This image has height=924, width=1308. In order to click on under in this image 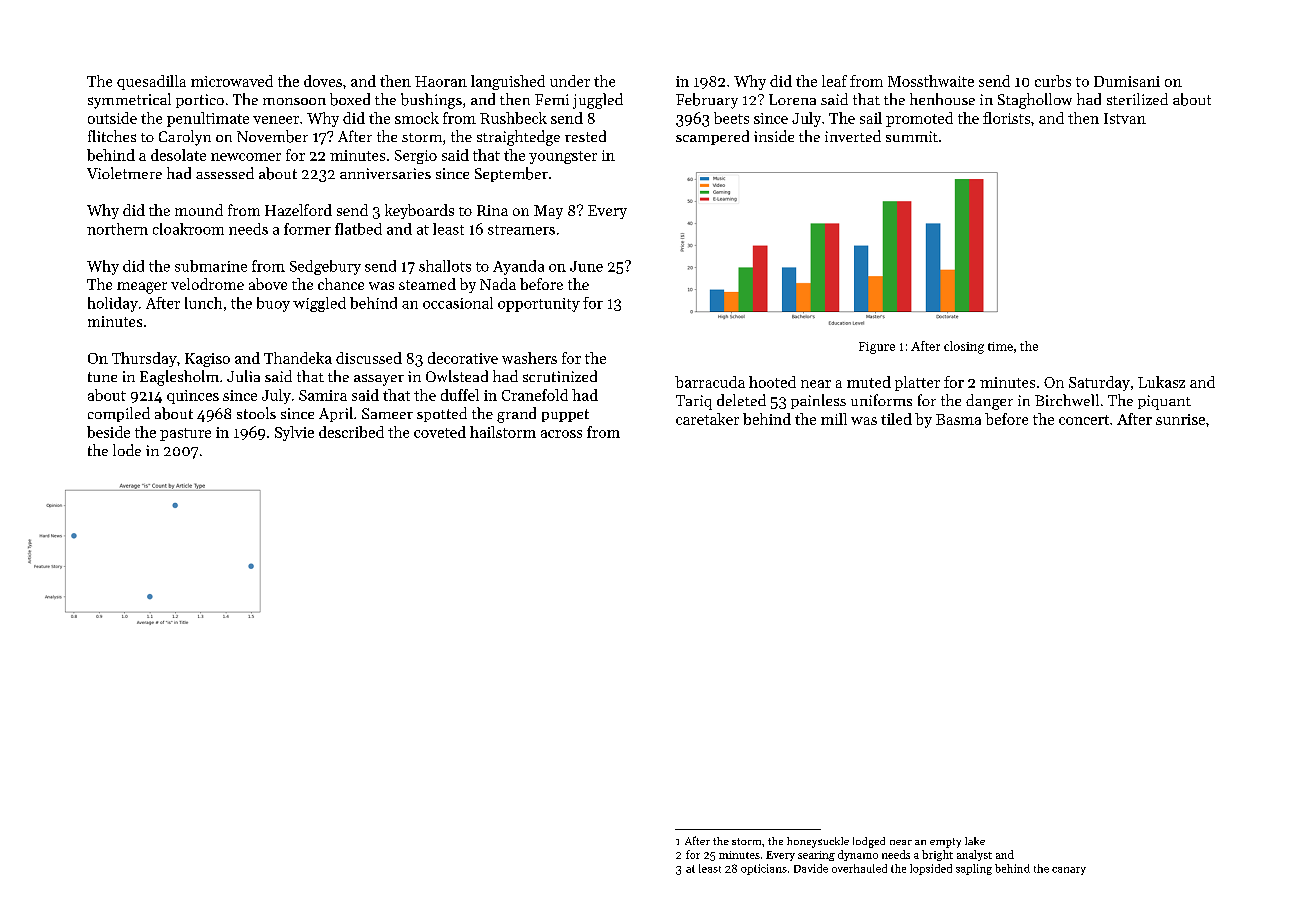, I will do `click(570, 81)`.
